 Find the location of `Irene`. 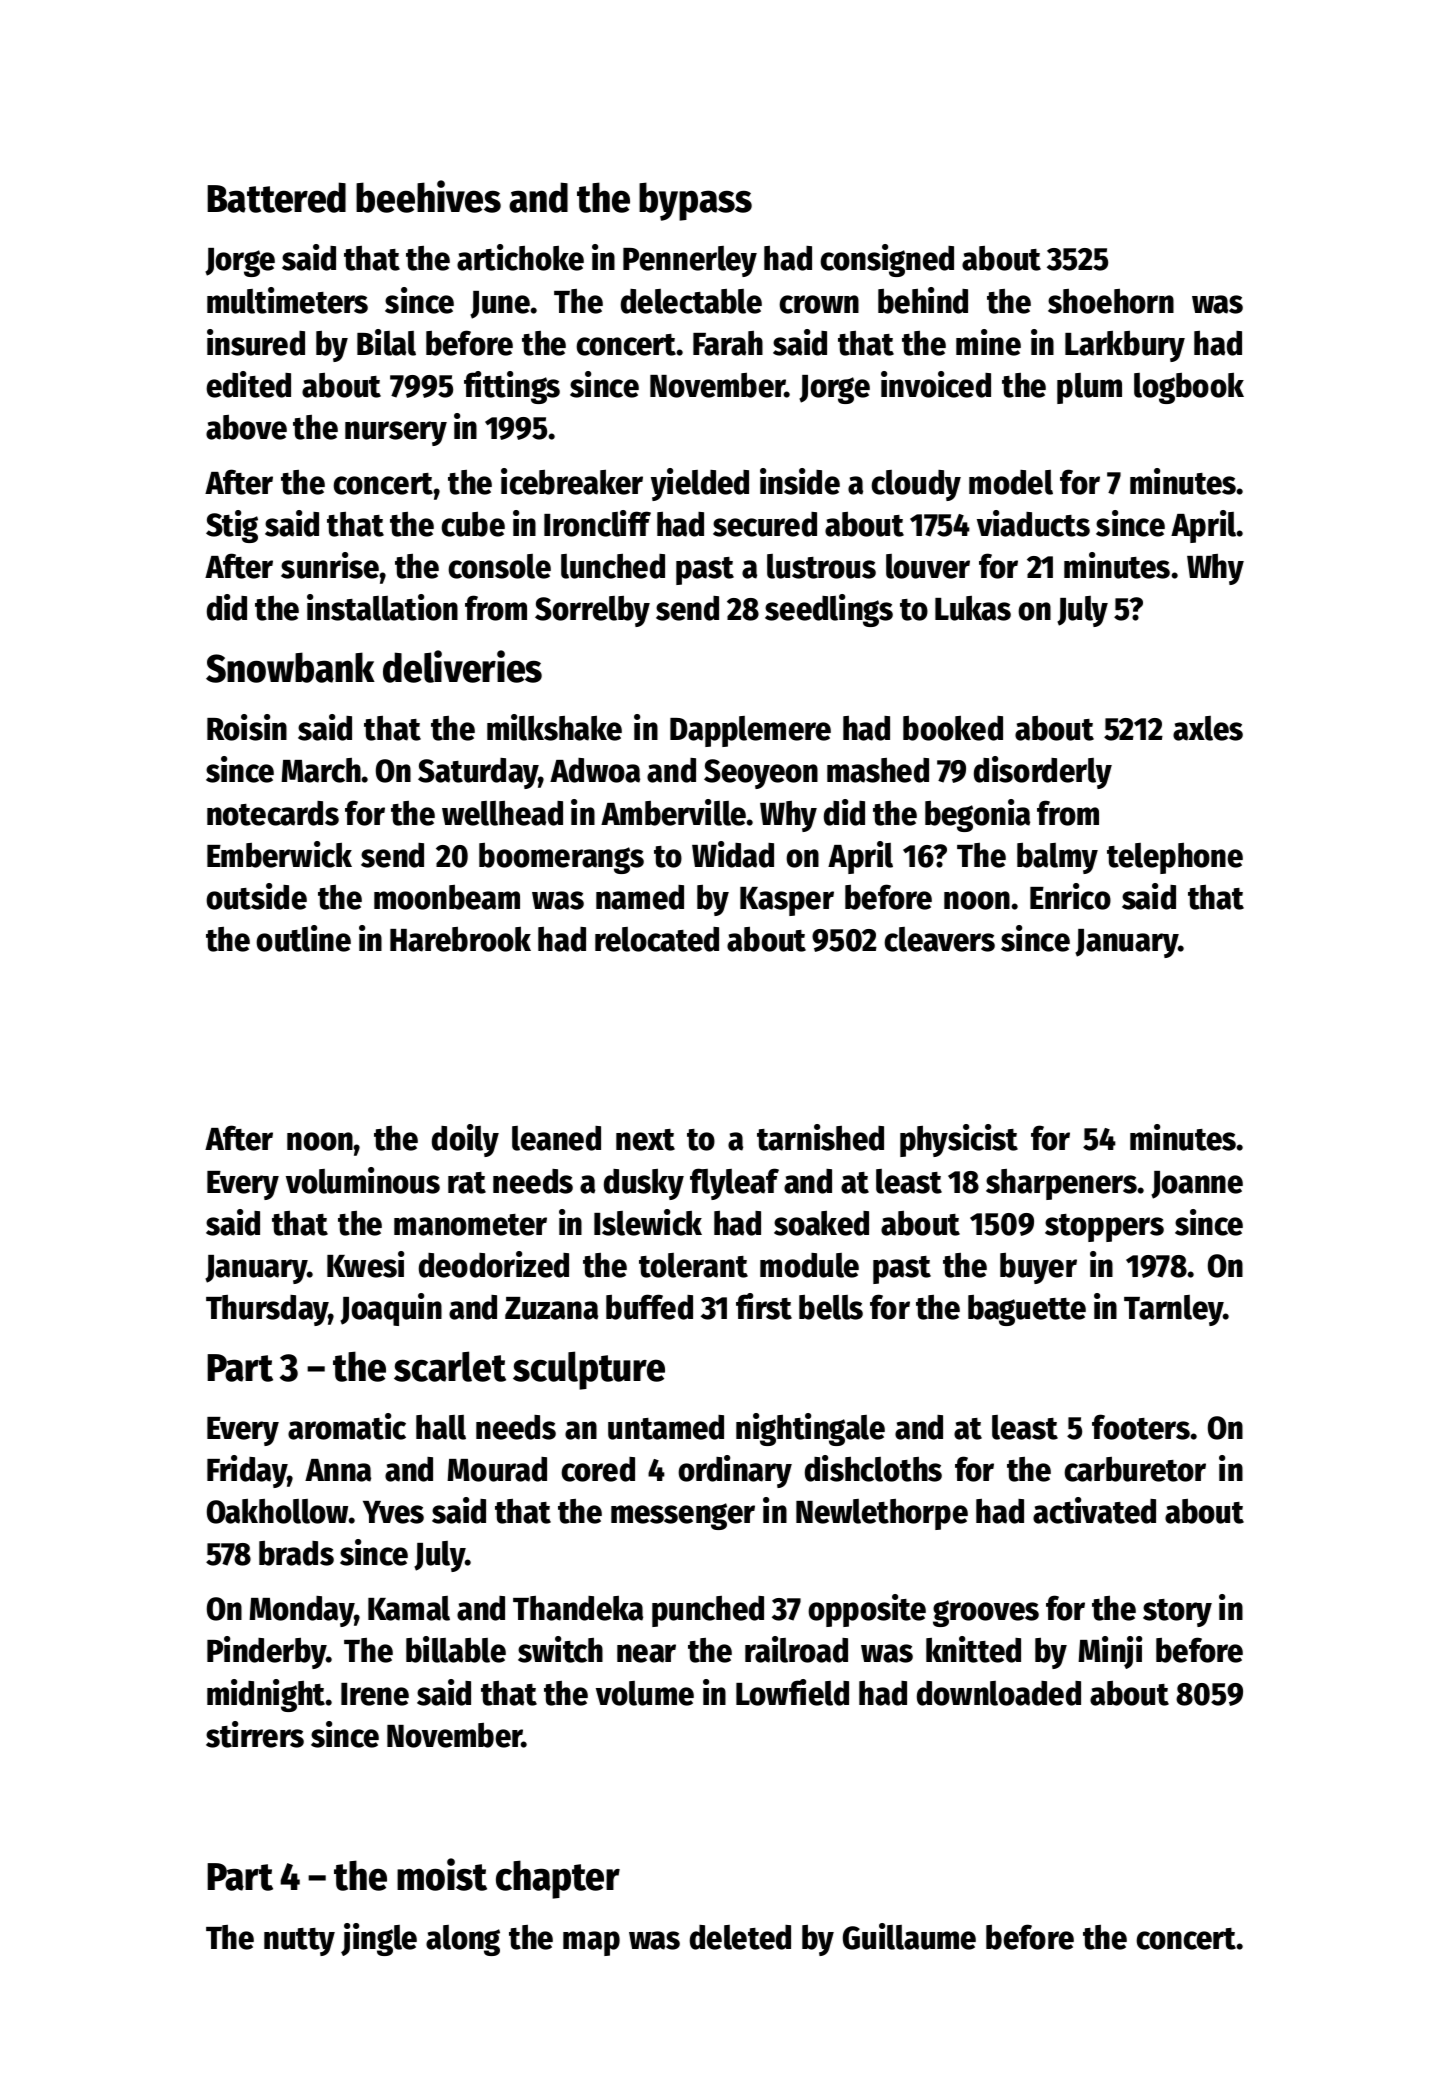

Irene is located at coordinates (375, 1694).
